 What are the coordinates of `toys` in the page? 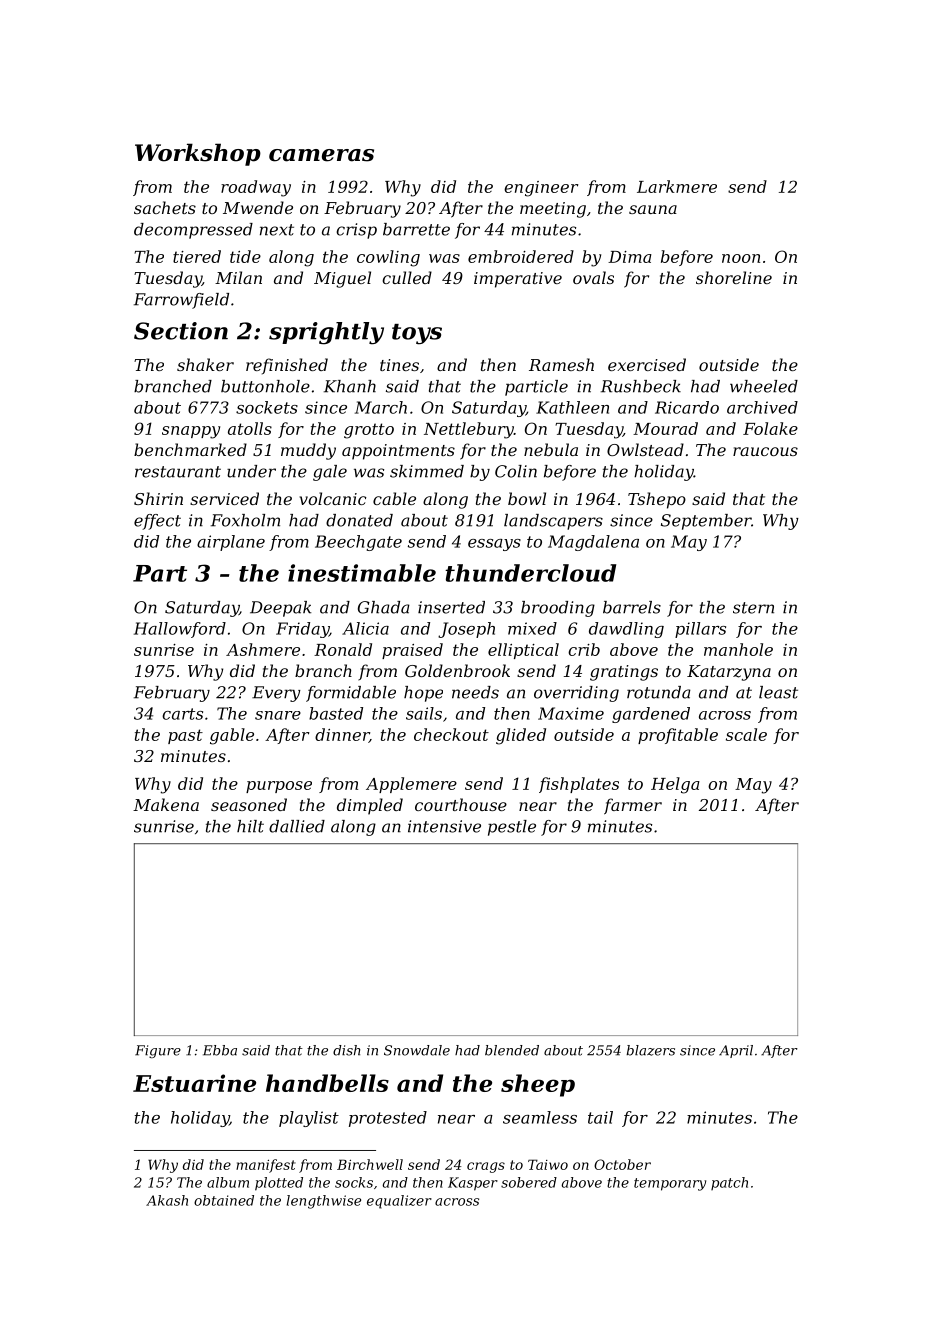 It's located at (417, 334).
